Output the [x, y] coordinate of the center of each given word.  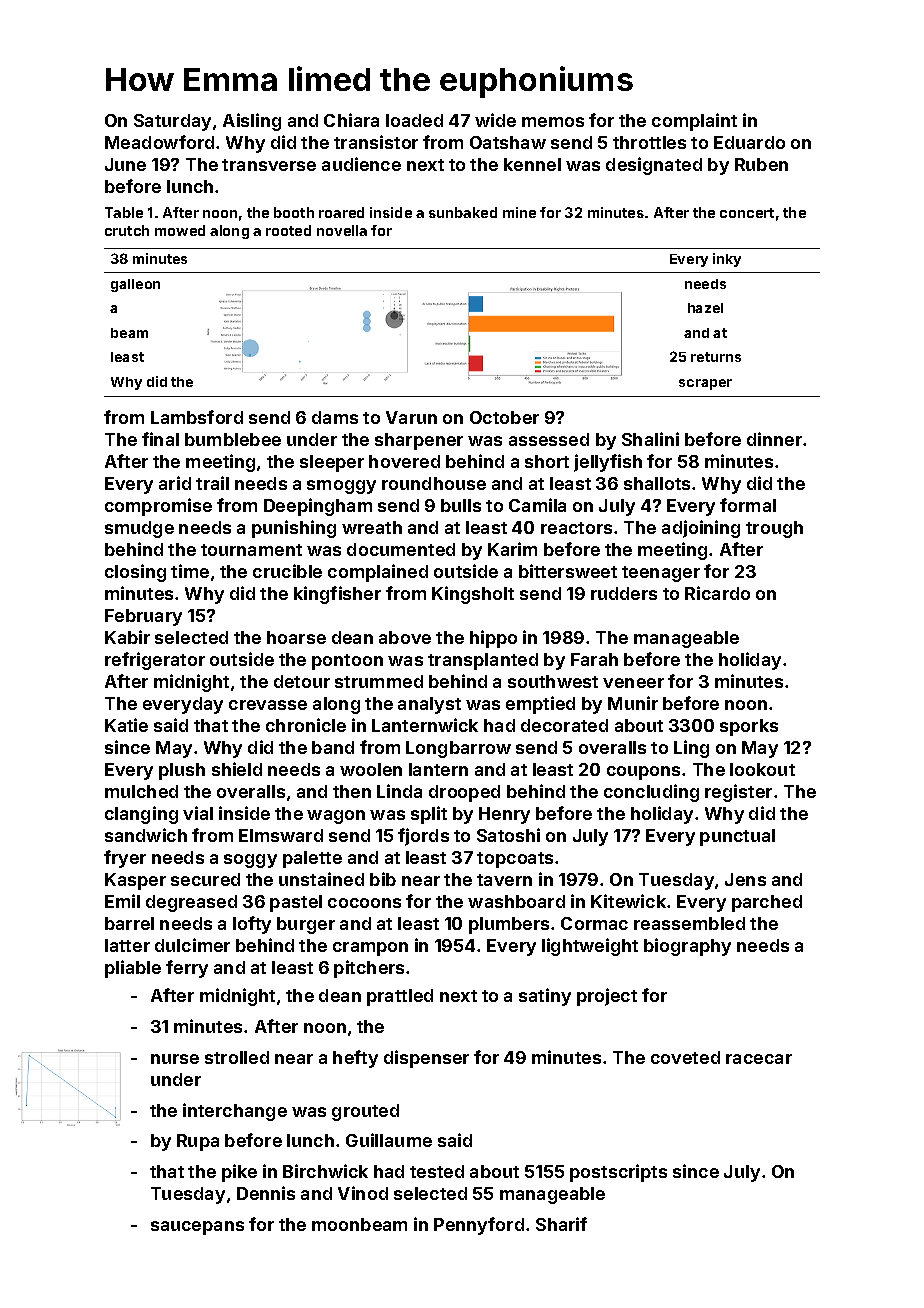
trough [774, 529]
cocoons [364, 903]
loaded [414, 120]
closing [135, 573]
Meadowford [159, 142]
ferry [187, 969]
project [607, 997]
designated [654, 166]
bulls [461, 505]
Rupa [198, 1142]
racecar [759, 1059]
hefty [355, 1059]
